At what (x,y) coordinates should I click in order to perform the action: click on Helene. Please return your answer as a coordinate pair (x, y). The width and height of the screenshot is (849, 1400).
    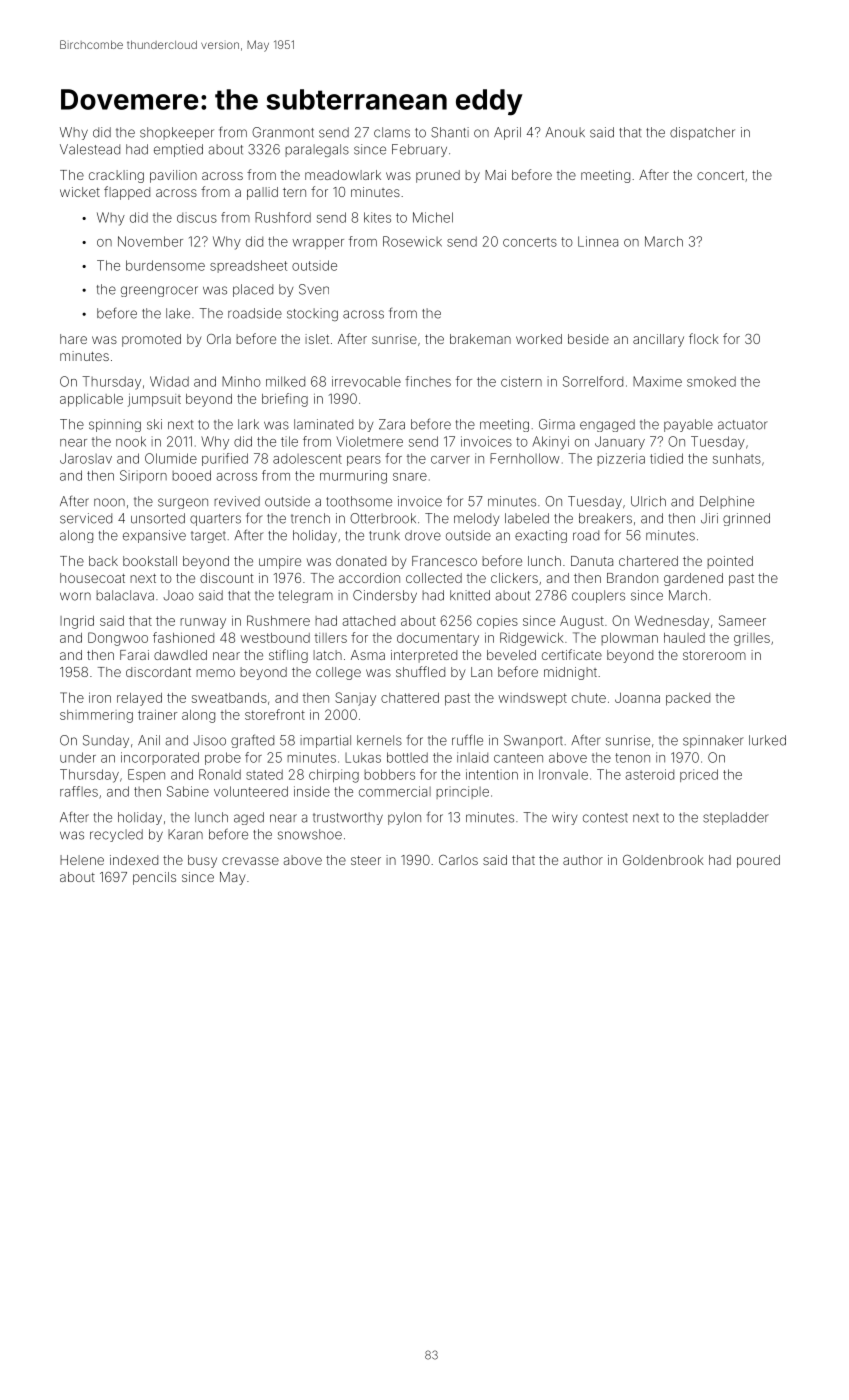
    Looking at the image, I should click on (82, 860).
